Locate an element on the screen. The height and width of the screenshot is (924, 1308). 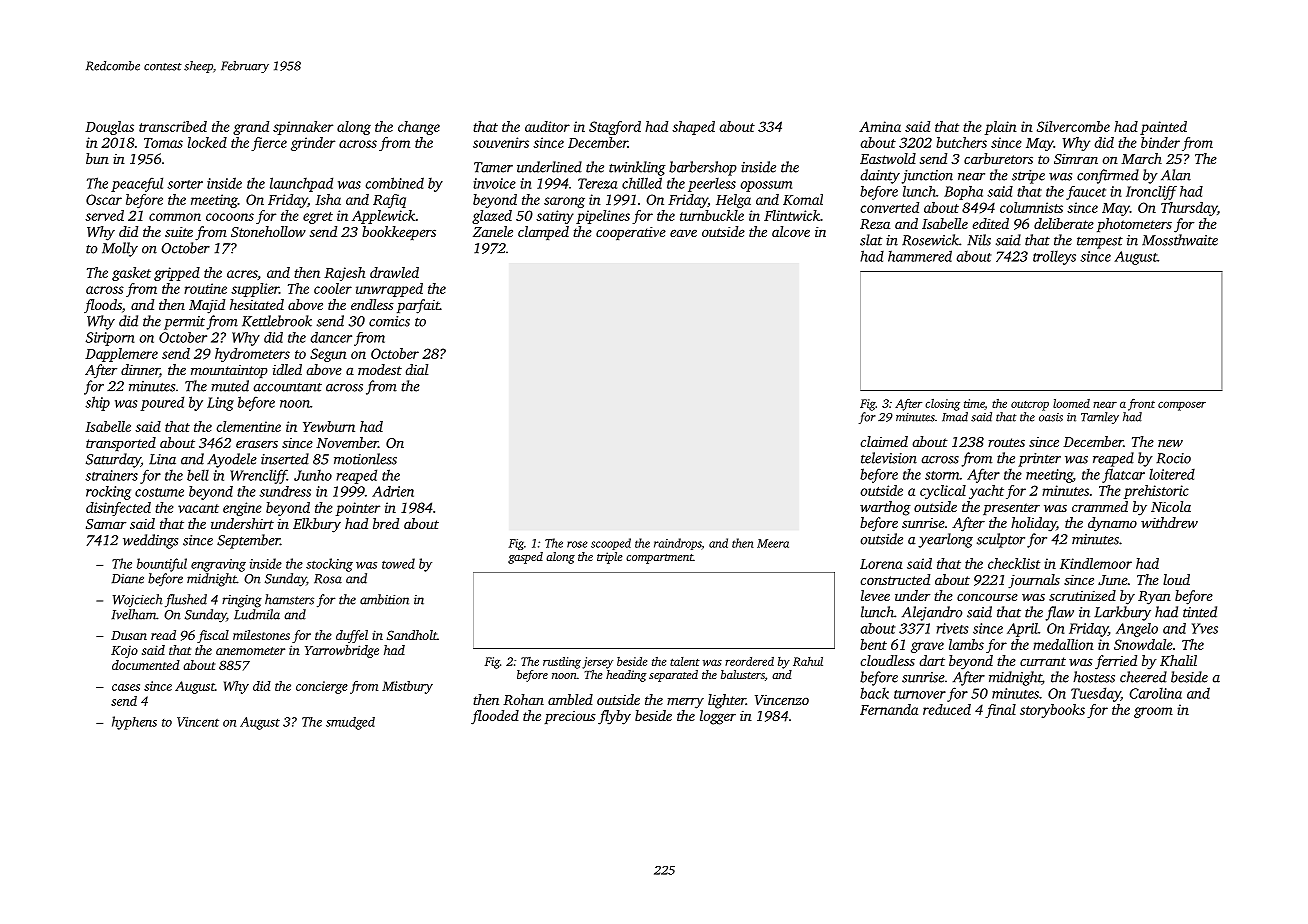
dial is located at coordinates (416, 369).
